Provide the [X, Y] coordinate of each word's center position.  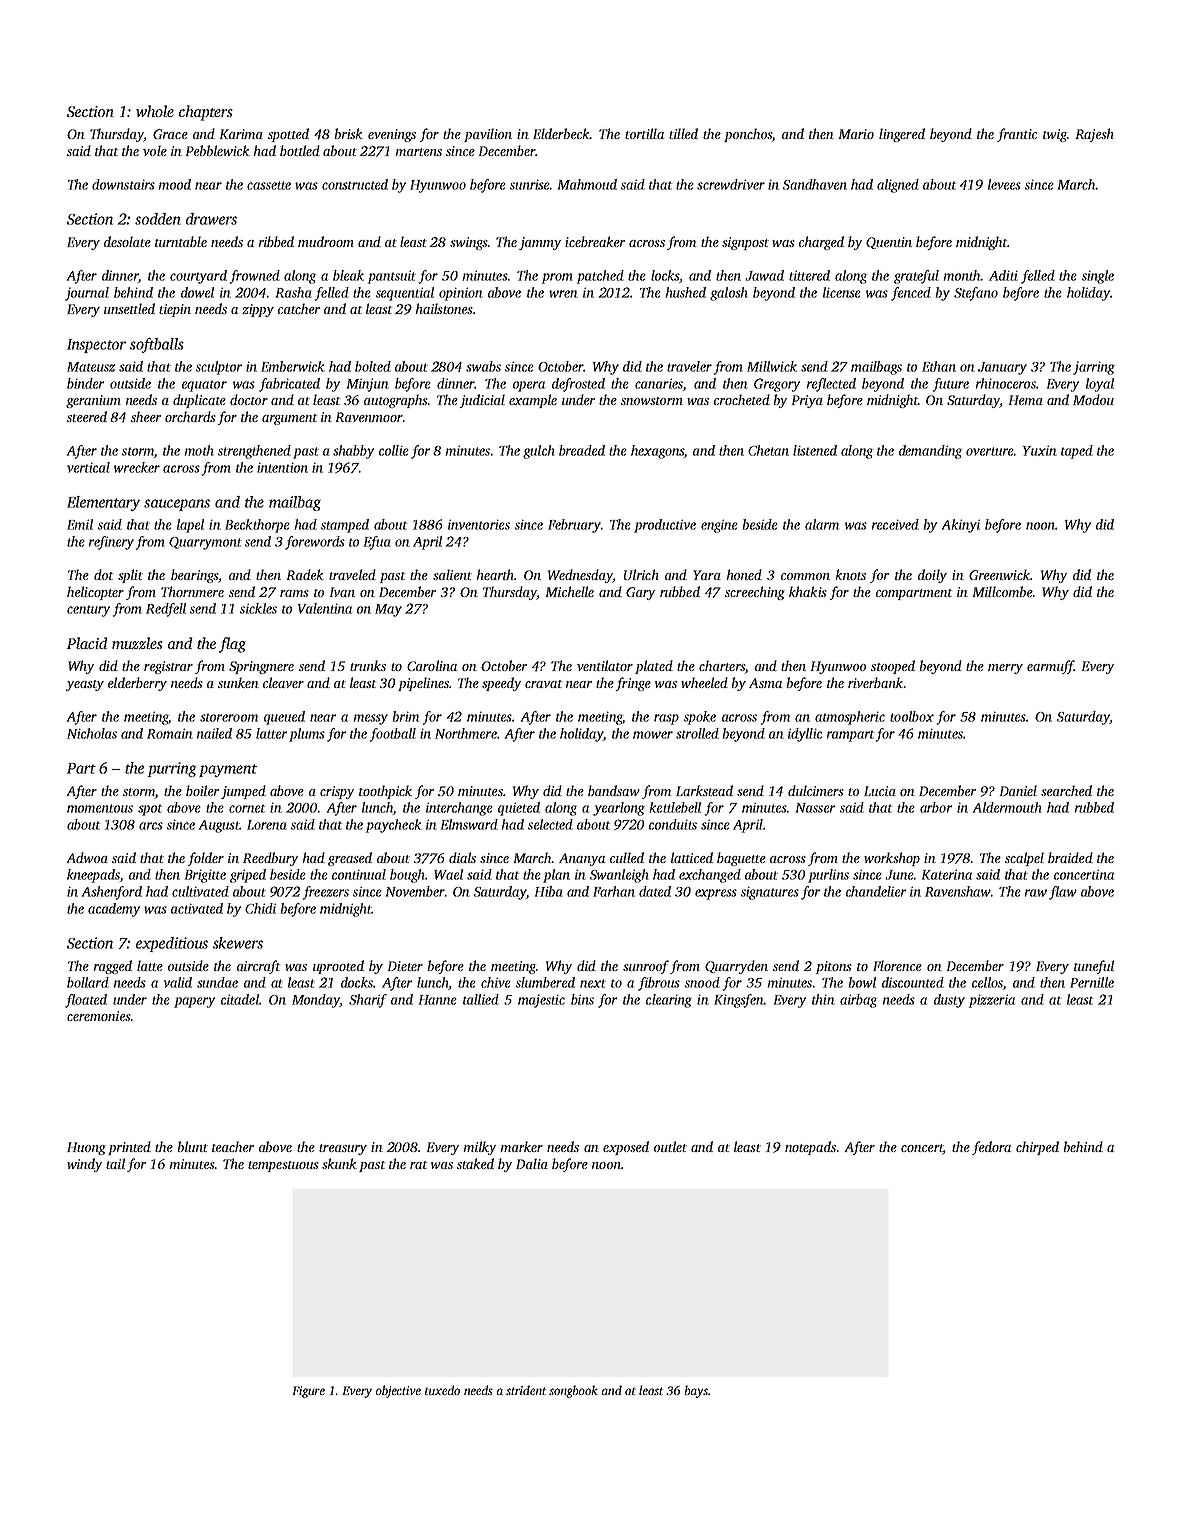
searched [1066, 790]
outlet [670, 1146]
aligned [898, 186]
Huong [86, 1148]
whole [155, 111]
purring [172, 769]
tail [115, 1163]
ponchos [748, 135]
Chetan [768, 450]
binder [85, 383]
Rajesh [1095, 135]
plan [556, 876]
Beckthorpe [257, 526]
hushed [686, 292]
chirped [1037, 1148]
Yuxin [1040, 450]
